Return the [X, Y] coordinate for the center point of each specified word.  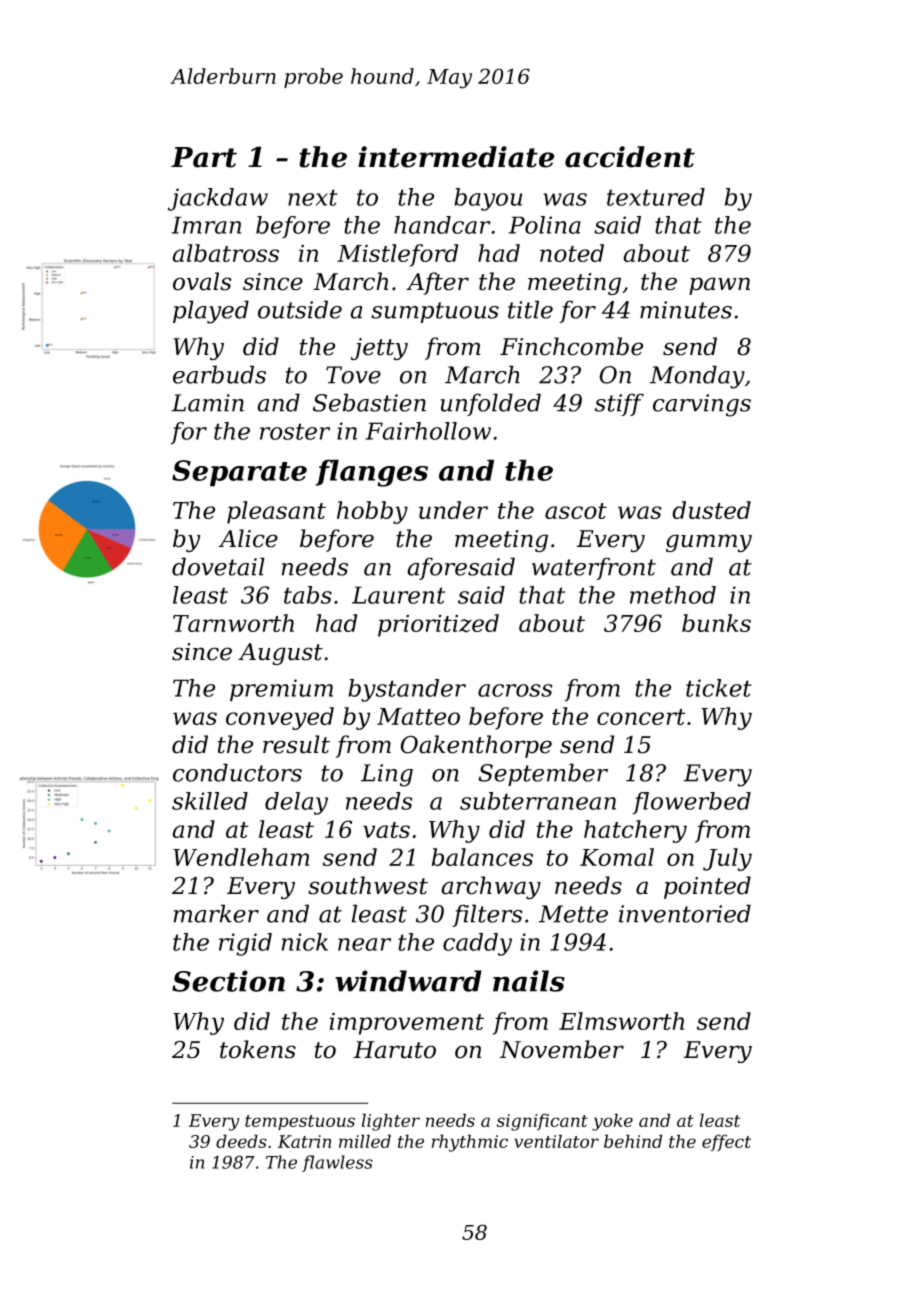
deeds [241, 1141]
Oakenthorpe [476, 746]
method [673, 595]
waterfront [594, 568]
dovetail [218, 566]
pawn [719, 286]
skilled [210, 801]
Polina [545, 225]
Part [204, 157]
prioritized [438, 625]
